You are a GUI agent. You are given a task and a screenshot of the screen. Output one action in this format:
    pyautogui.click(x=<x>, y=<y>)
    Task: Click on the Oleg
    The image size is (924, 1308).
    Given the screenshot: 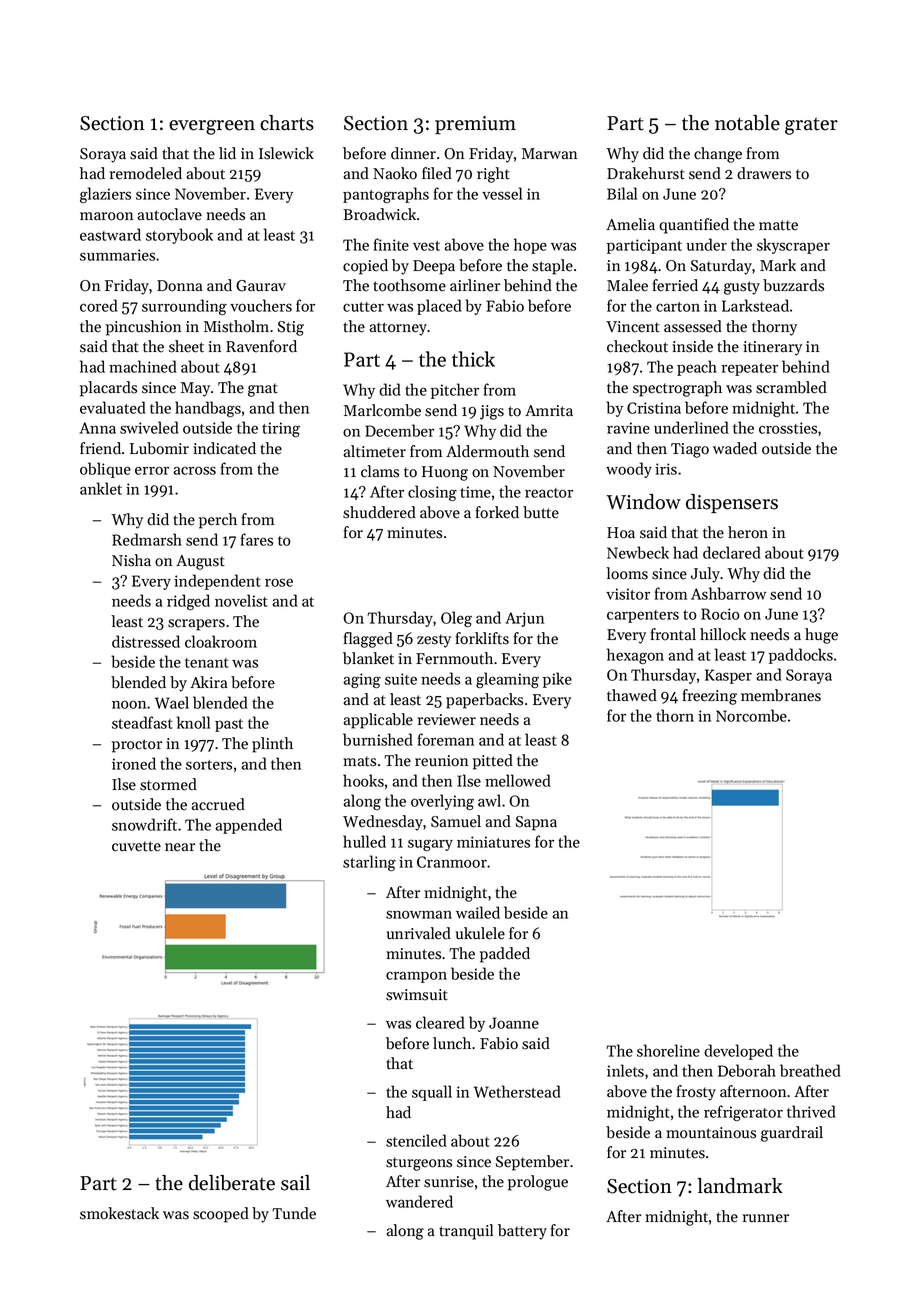 What is the action you would take?
    pyautogui.click(x=456, y=619)
